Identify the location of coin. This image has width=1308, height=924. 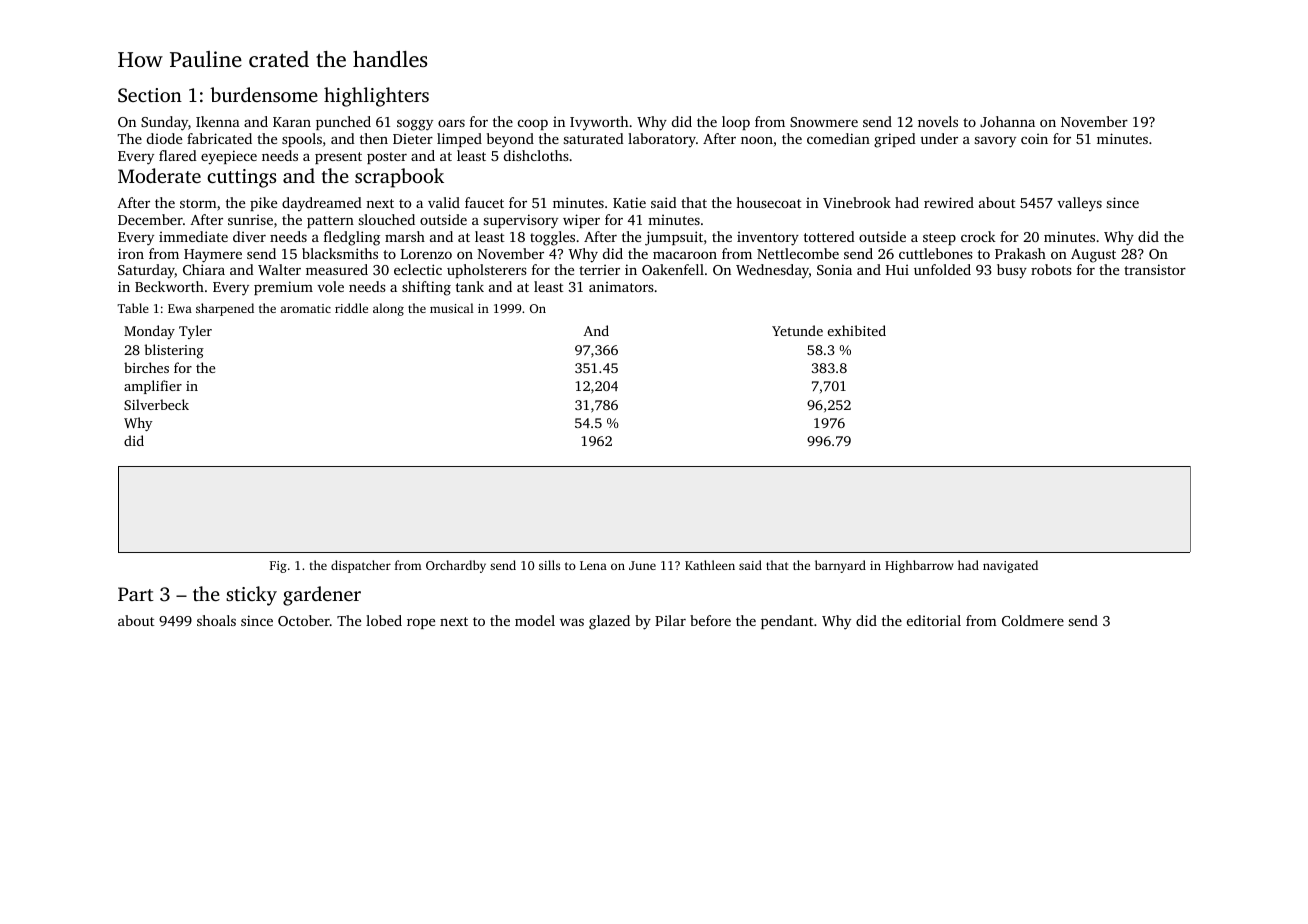
(1034, 138).
